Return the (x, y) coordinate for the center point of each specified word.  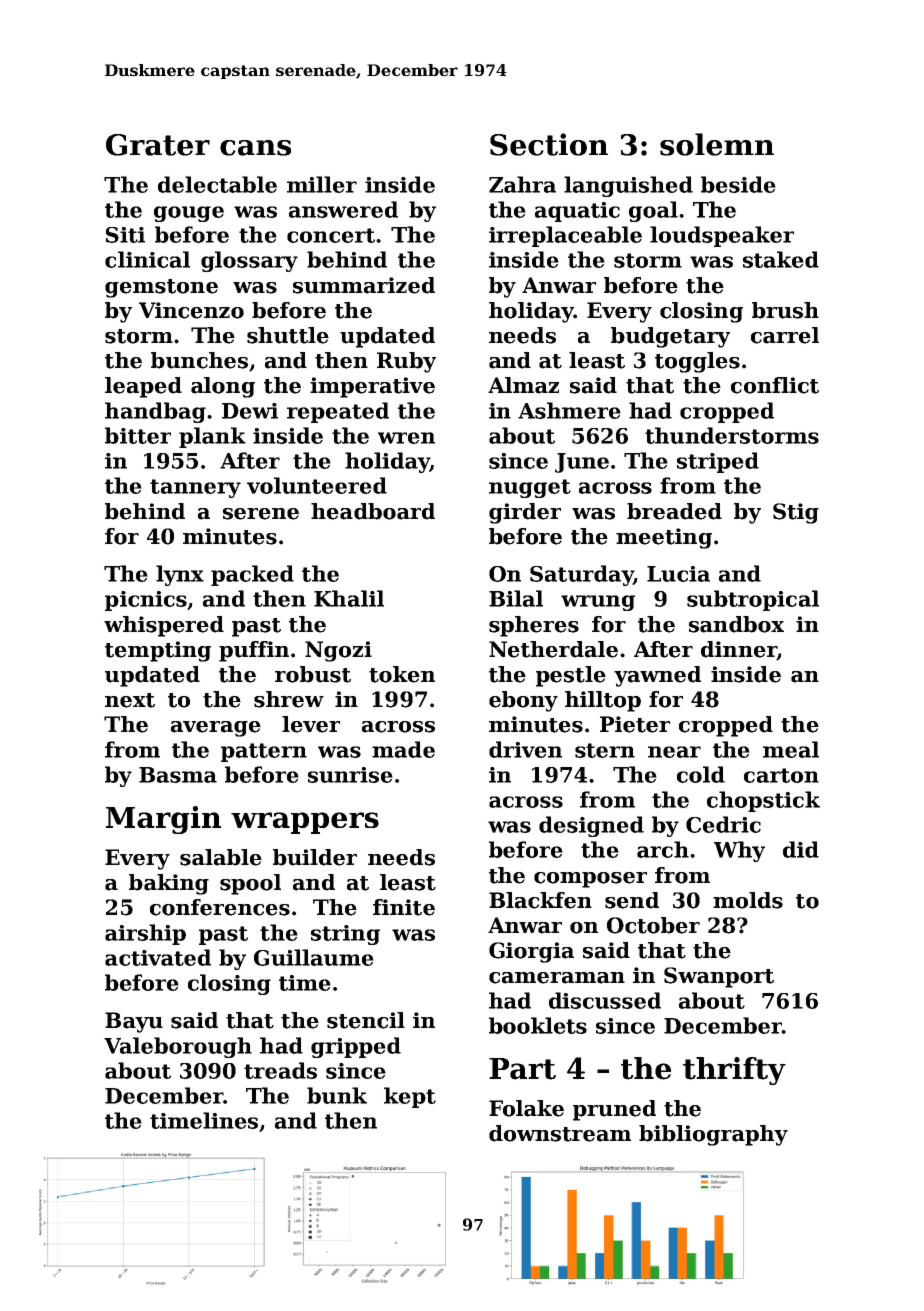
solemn (717, 144)
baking (169, 884)
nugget (530, 488)
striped (718, 462)
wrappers (305, 823)
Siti (125, 235)
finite (404, 907)
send (632, 900)
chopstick (763, 801)
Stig (796, 513)
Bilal (516, 598)
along (223, 387)
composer (590, 880)
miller (322, 184)
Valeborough (178, 1047)
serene (261, 514)
